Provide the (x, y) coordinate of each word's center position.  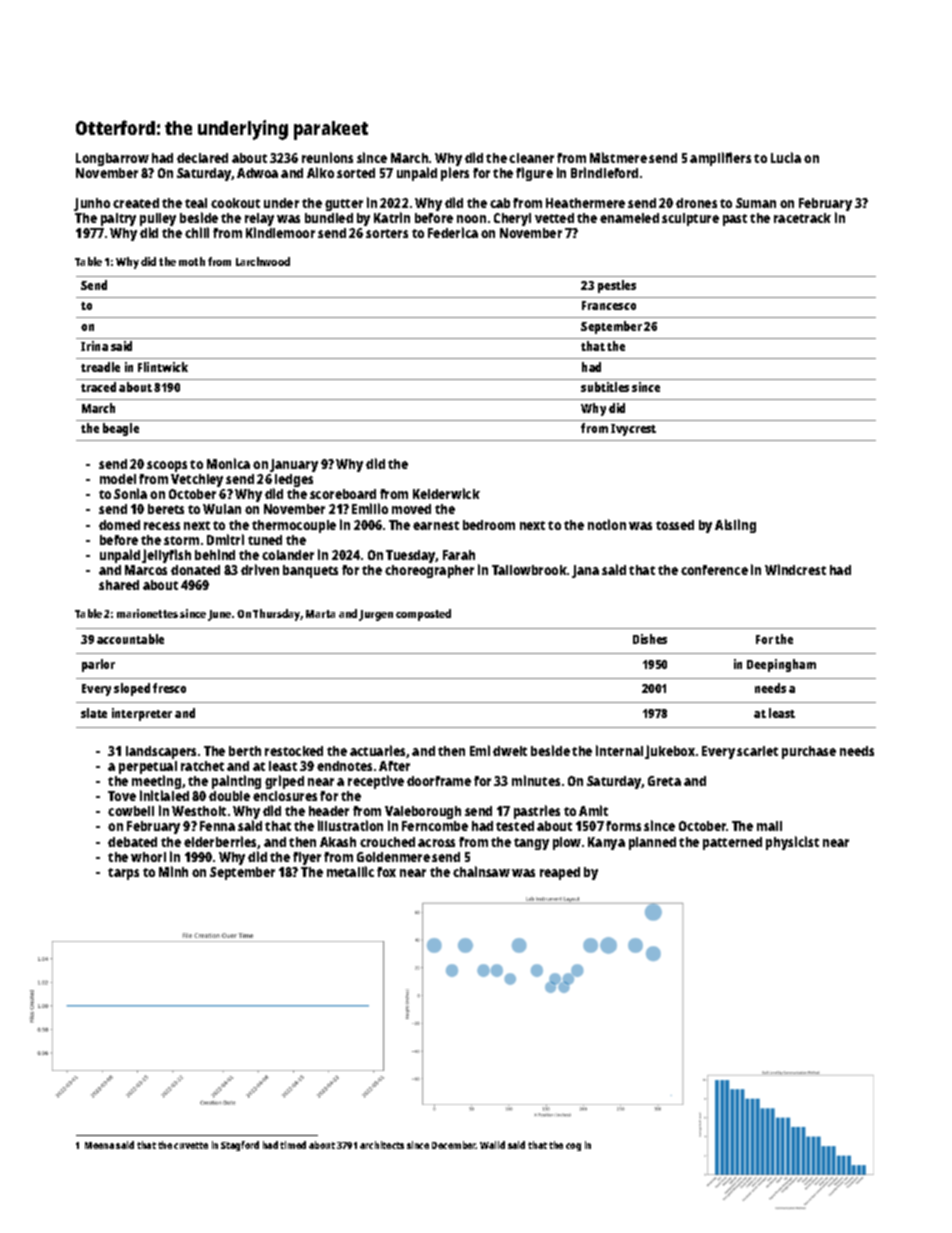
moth (192, 261)
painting (236, 782)
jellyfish (166, 556)
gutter (344, 205)
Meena (99, 1145)
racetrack (802, 218)
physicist (792, 843)
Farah (459, 555)
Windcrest (795, 569)
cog (573, 1147)
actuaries (377, 750)
